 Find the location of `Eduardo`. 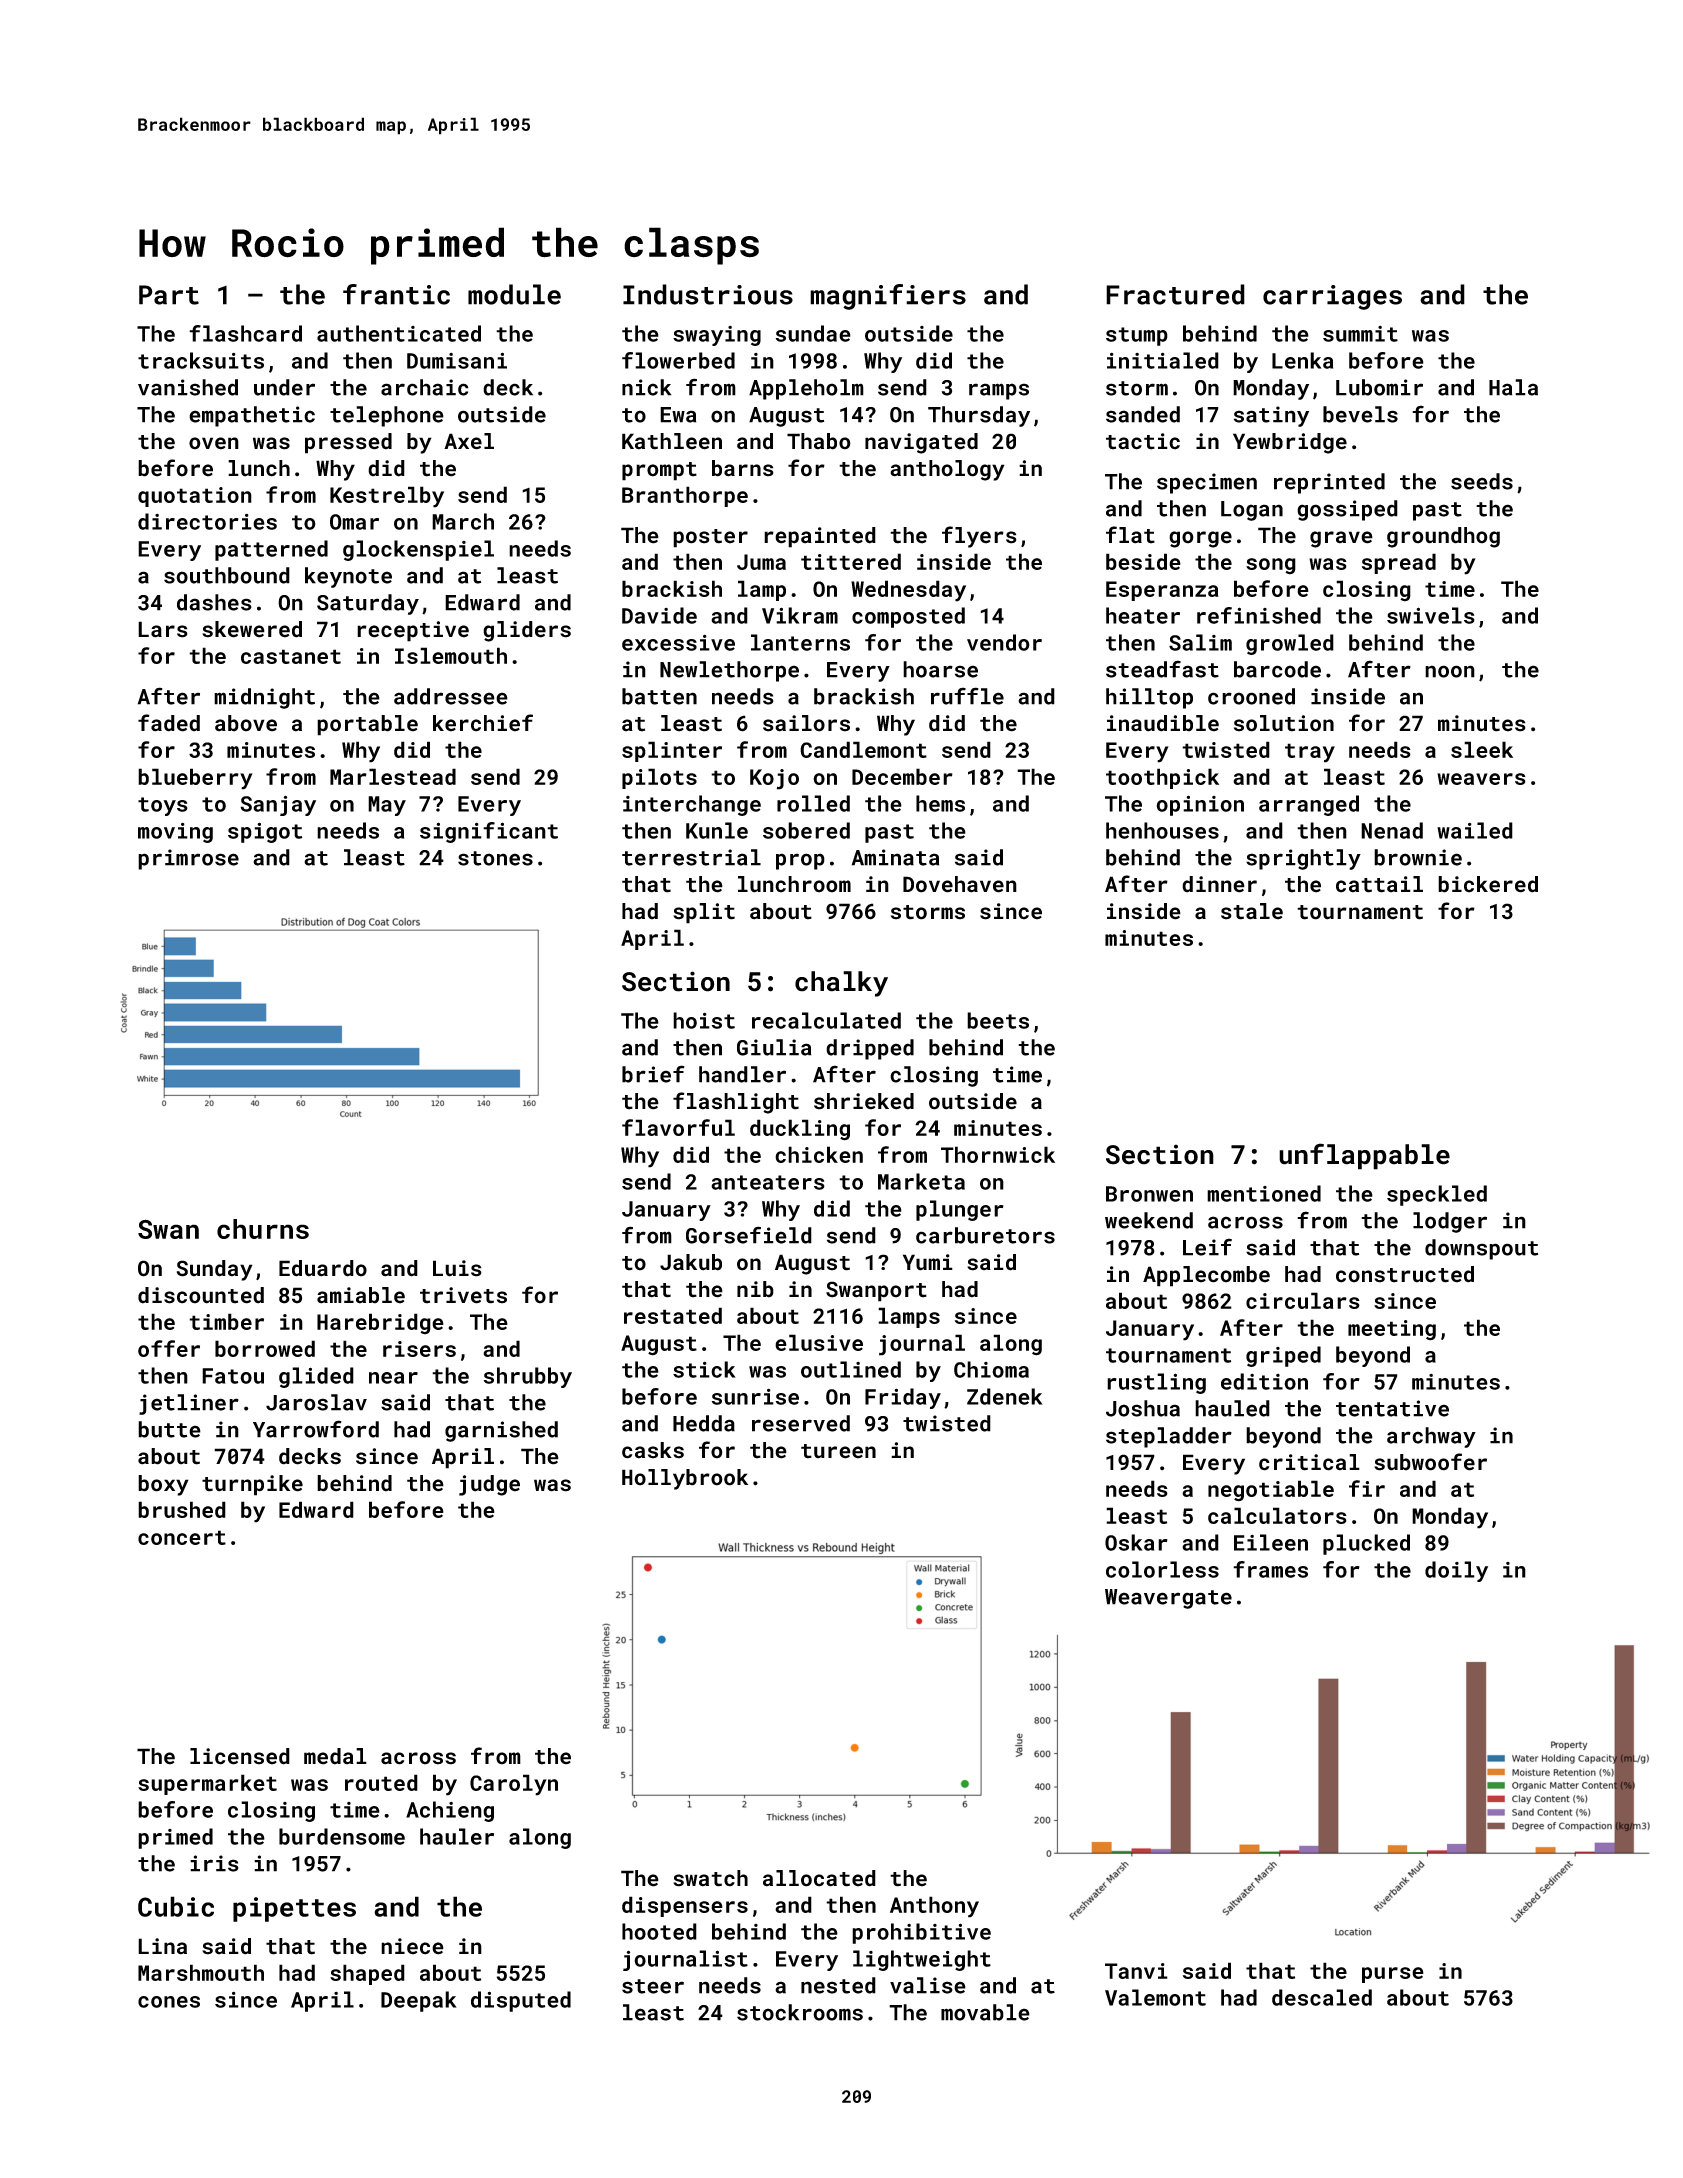

Eduardo is located at coordinates (323, 1268).
